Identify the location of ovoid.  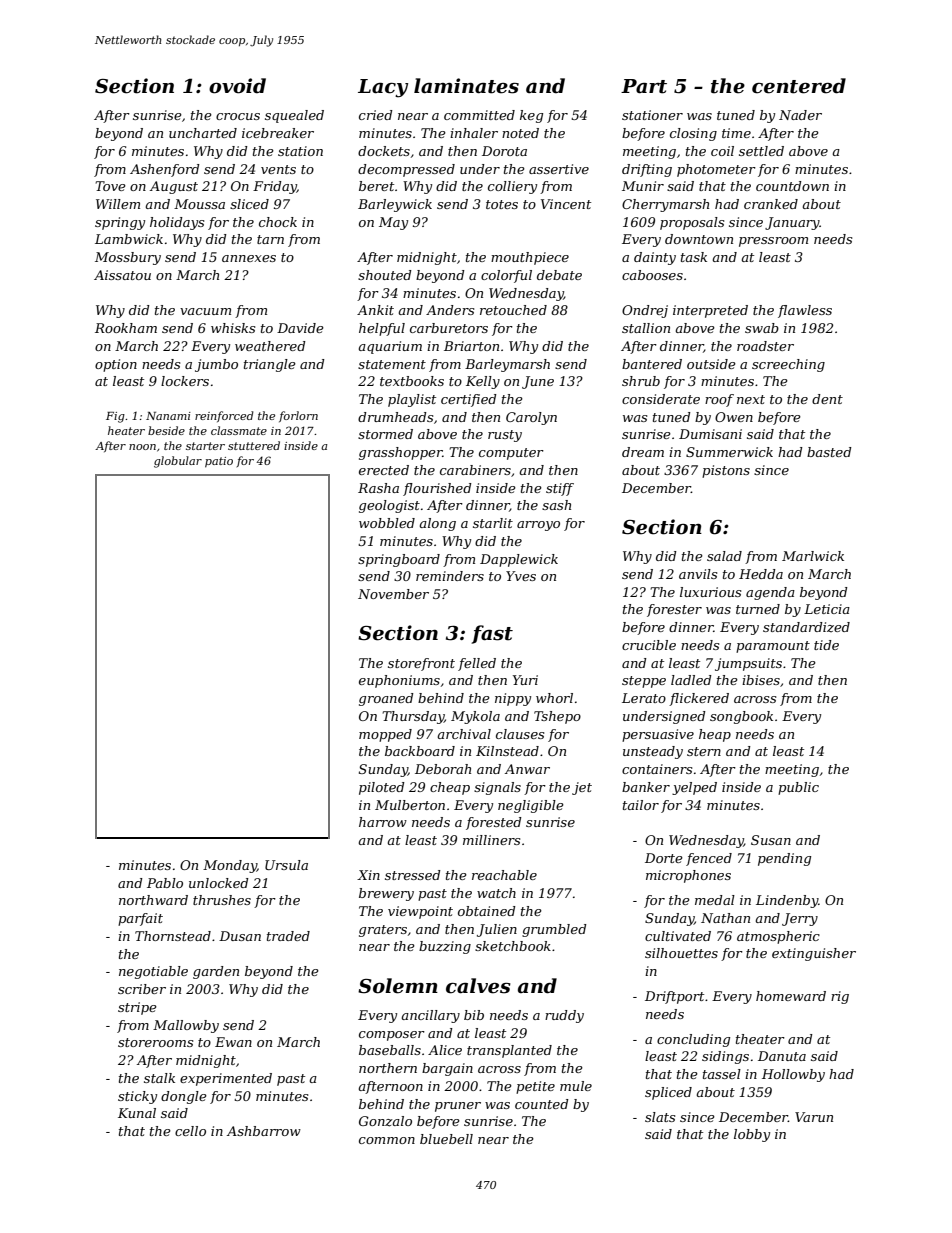
(237, 86).
